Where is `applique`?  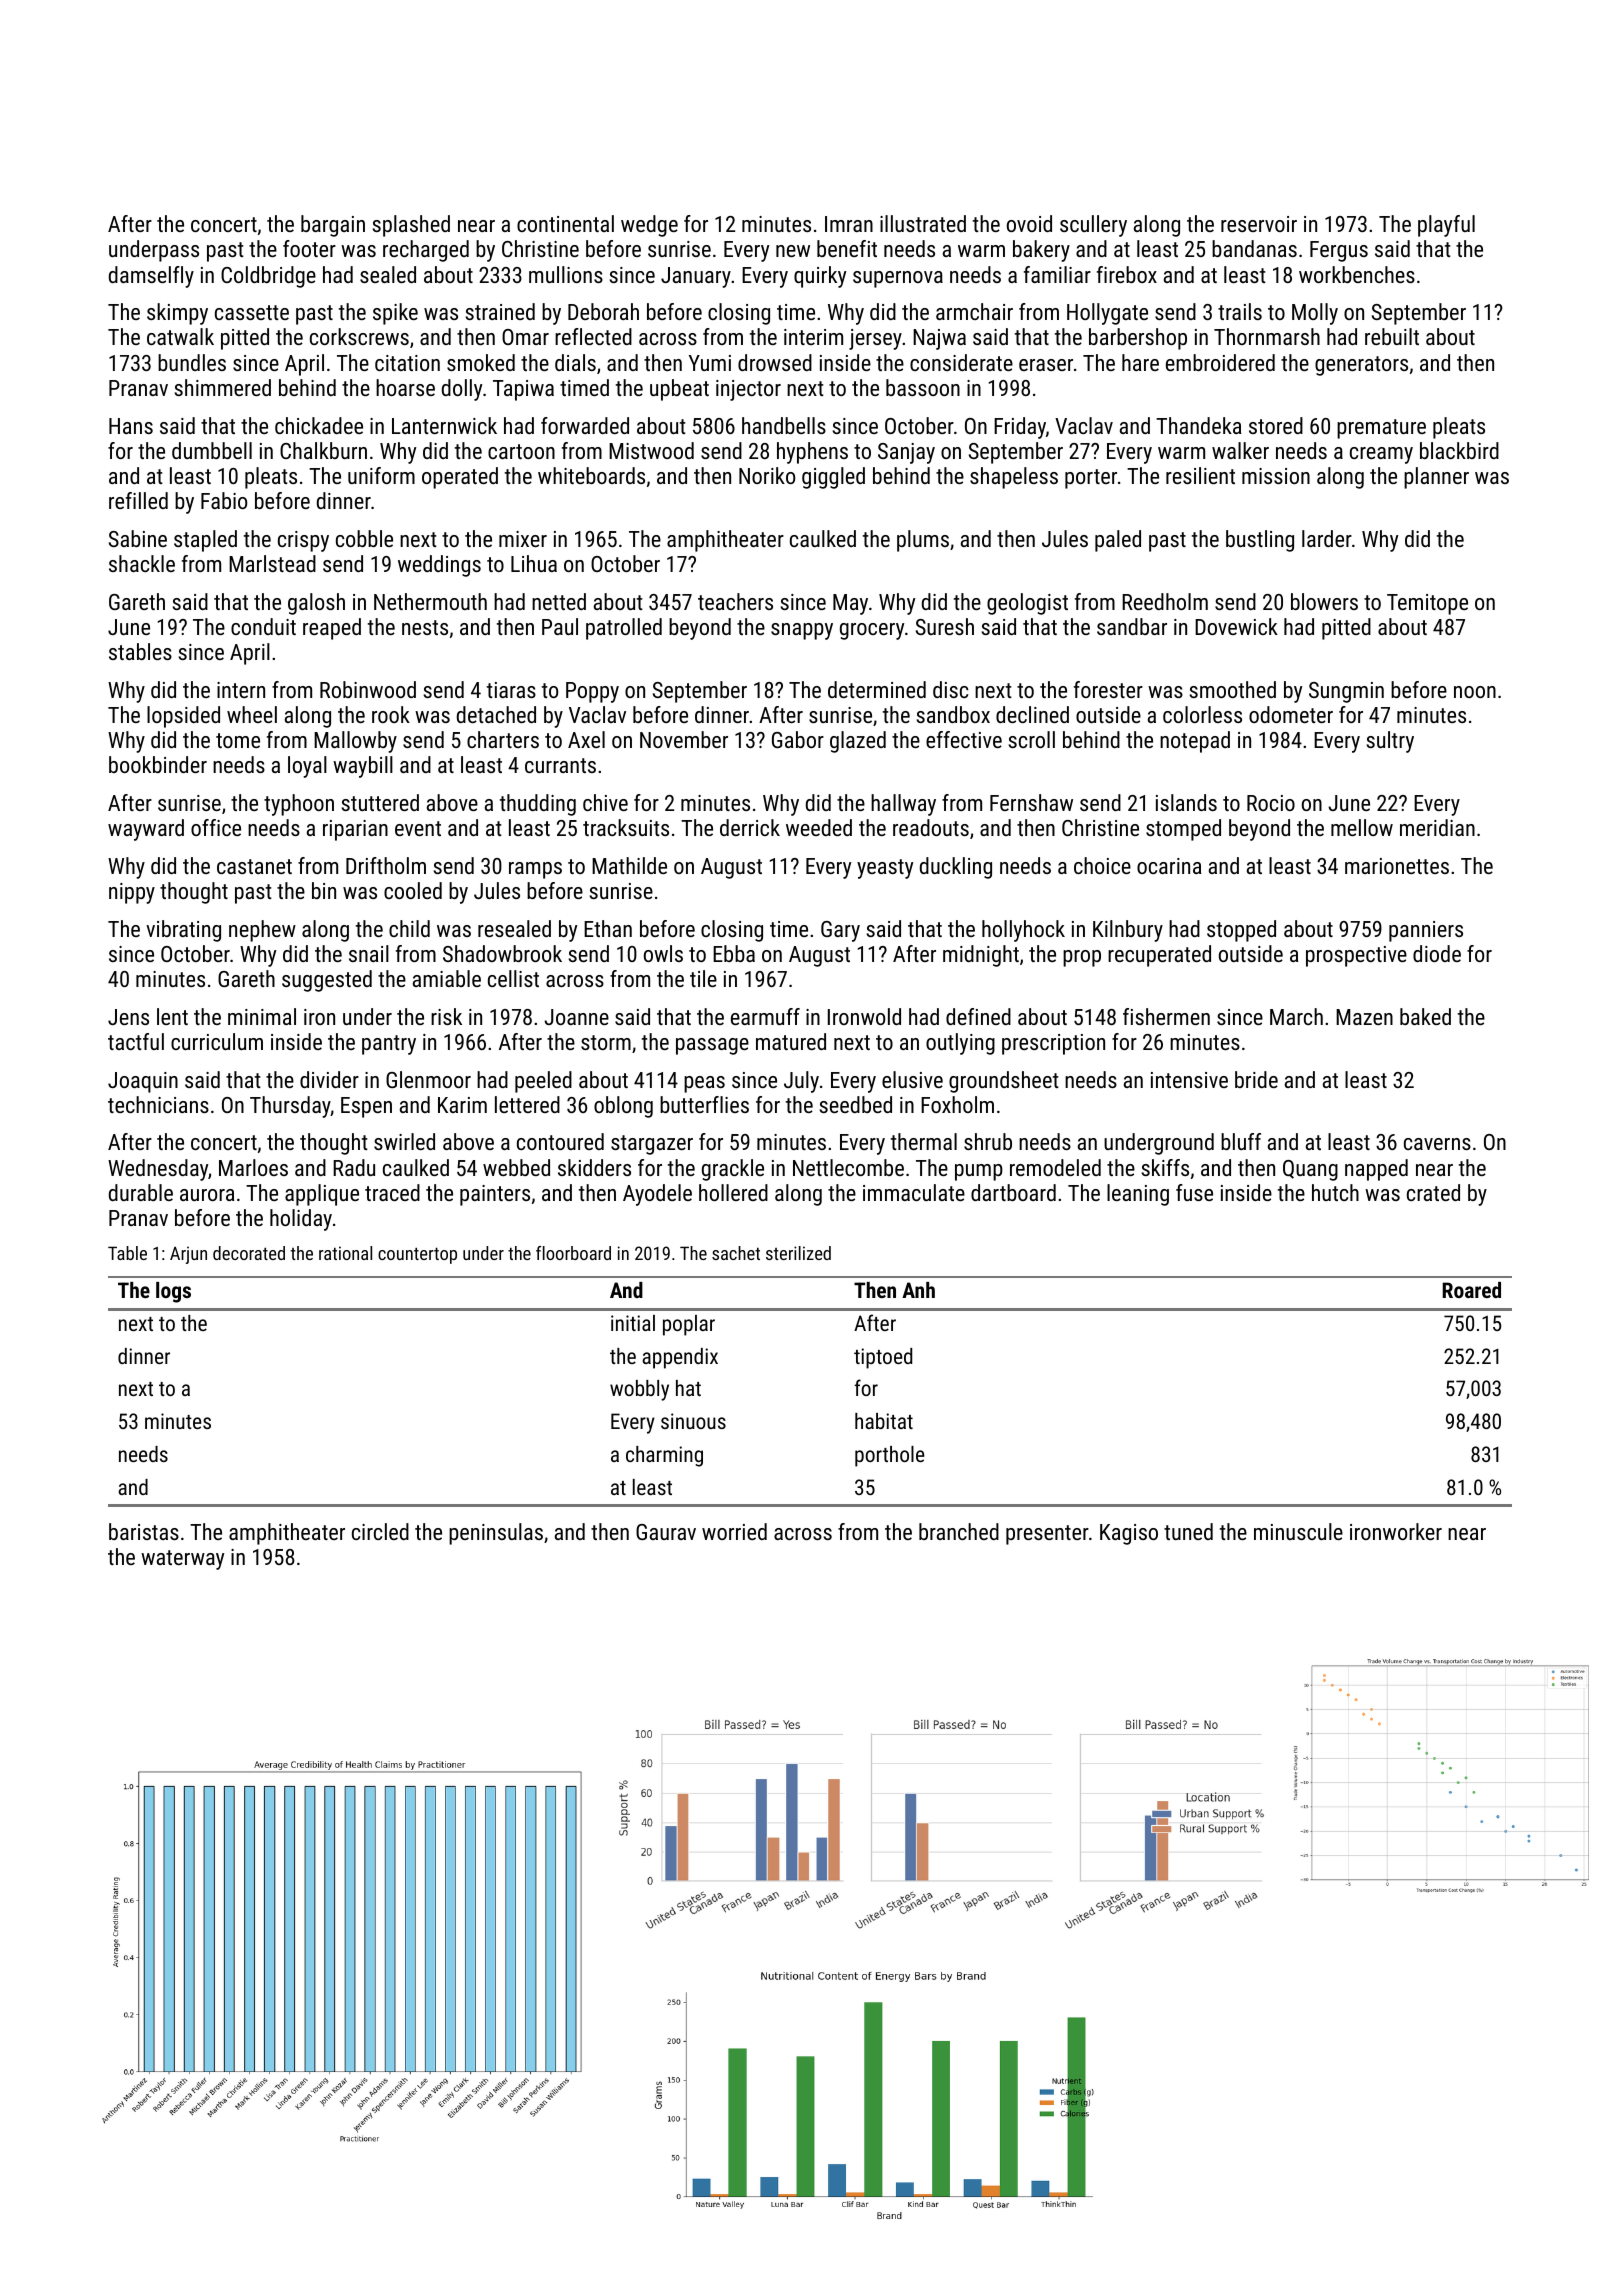
applique is located at coordinates (322, 1195).
